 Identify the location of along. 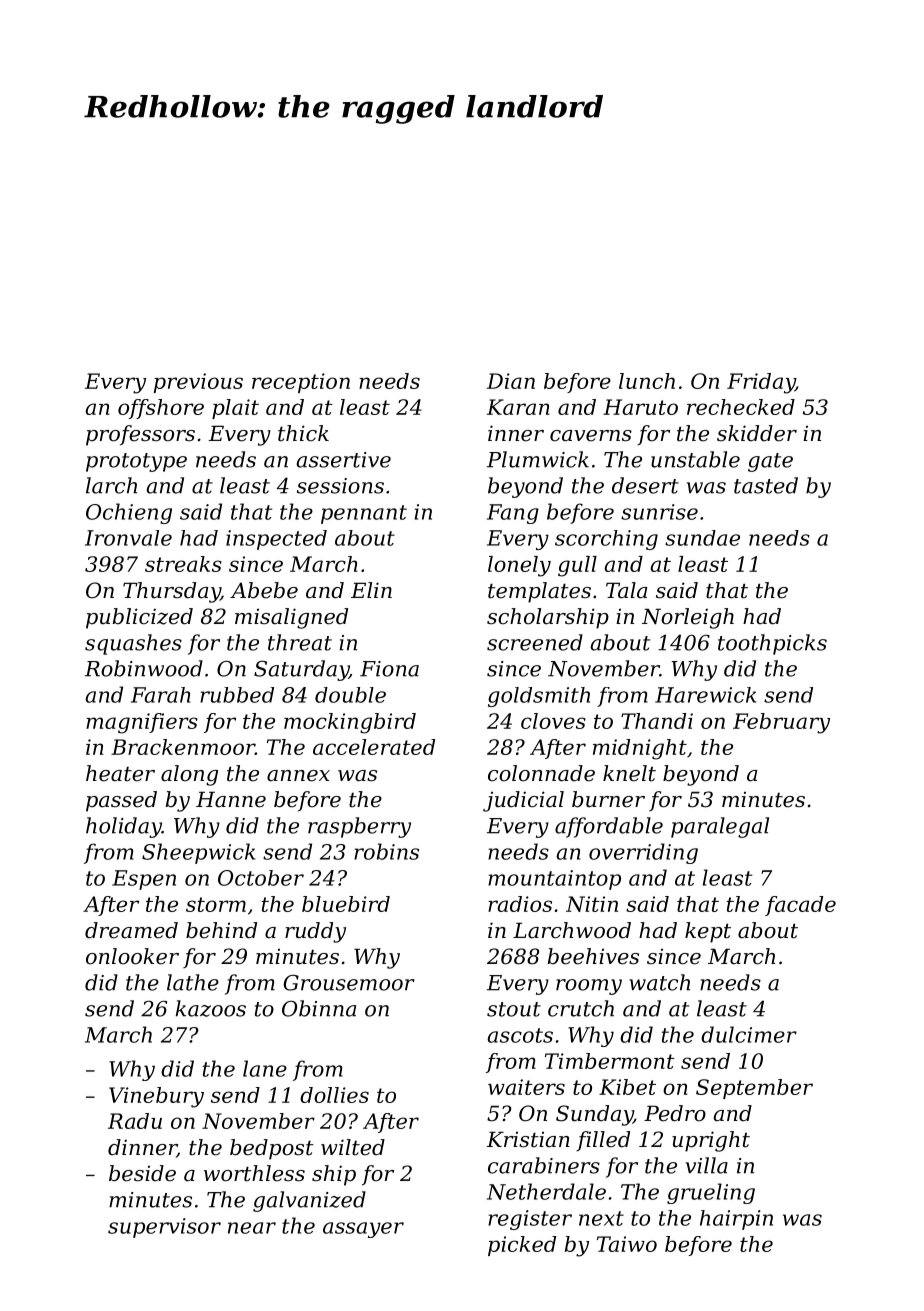
(189, 775).
